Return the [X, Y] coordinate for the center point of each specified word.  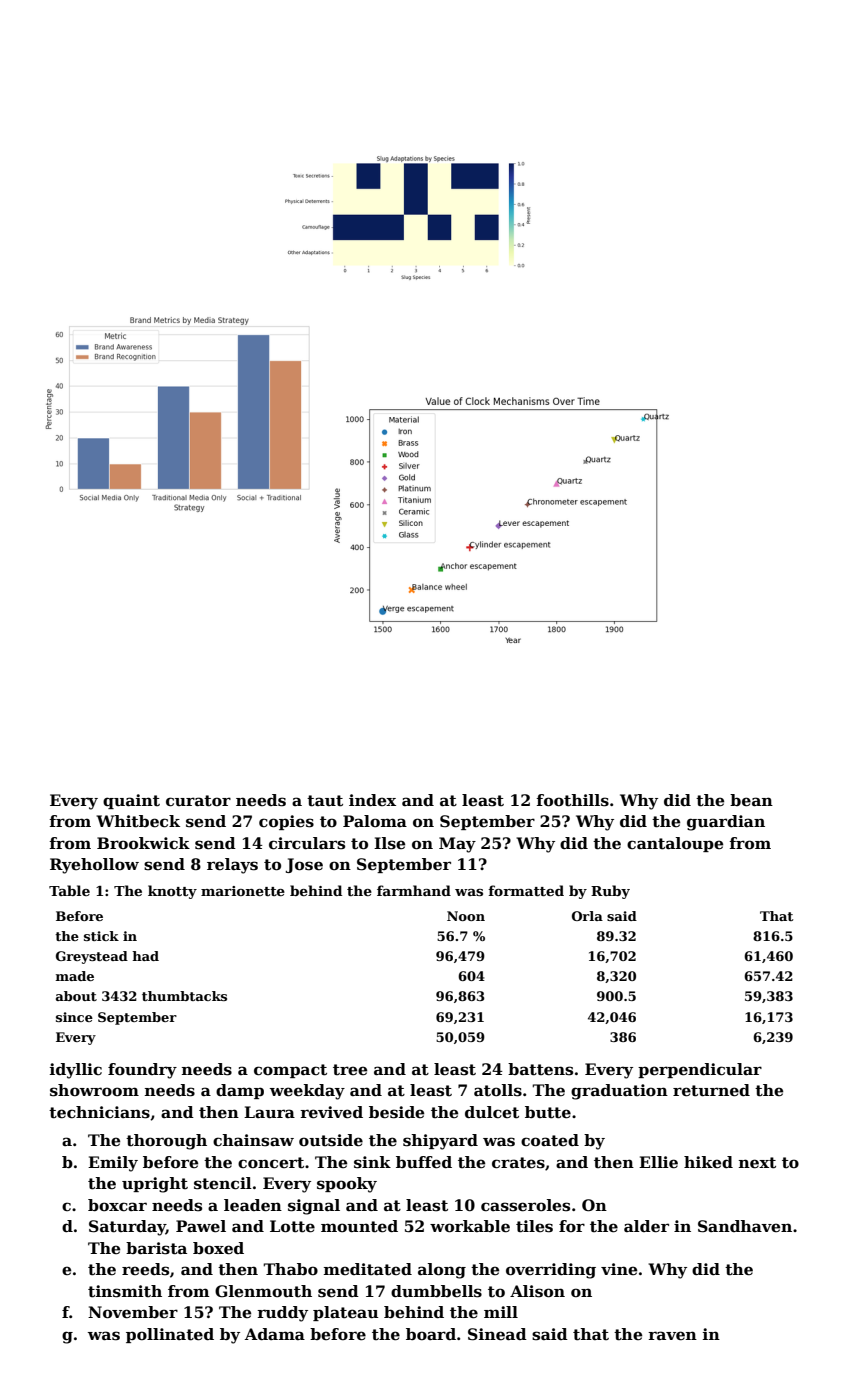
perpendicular [700, 1070]
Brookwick [143, 843]
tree [350, 1069]
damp [240, 1091]
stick [101, 936]
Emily [113, 1164]
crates [518, 1163]
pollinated [170, 1335]
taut [325, 801]
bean [751, 800]
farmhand [414, 890]
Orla [587, 916]
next [757, 1163]
